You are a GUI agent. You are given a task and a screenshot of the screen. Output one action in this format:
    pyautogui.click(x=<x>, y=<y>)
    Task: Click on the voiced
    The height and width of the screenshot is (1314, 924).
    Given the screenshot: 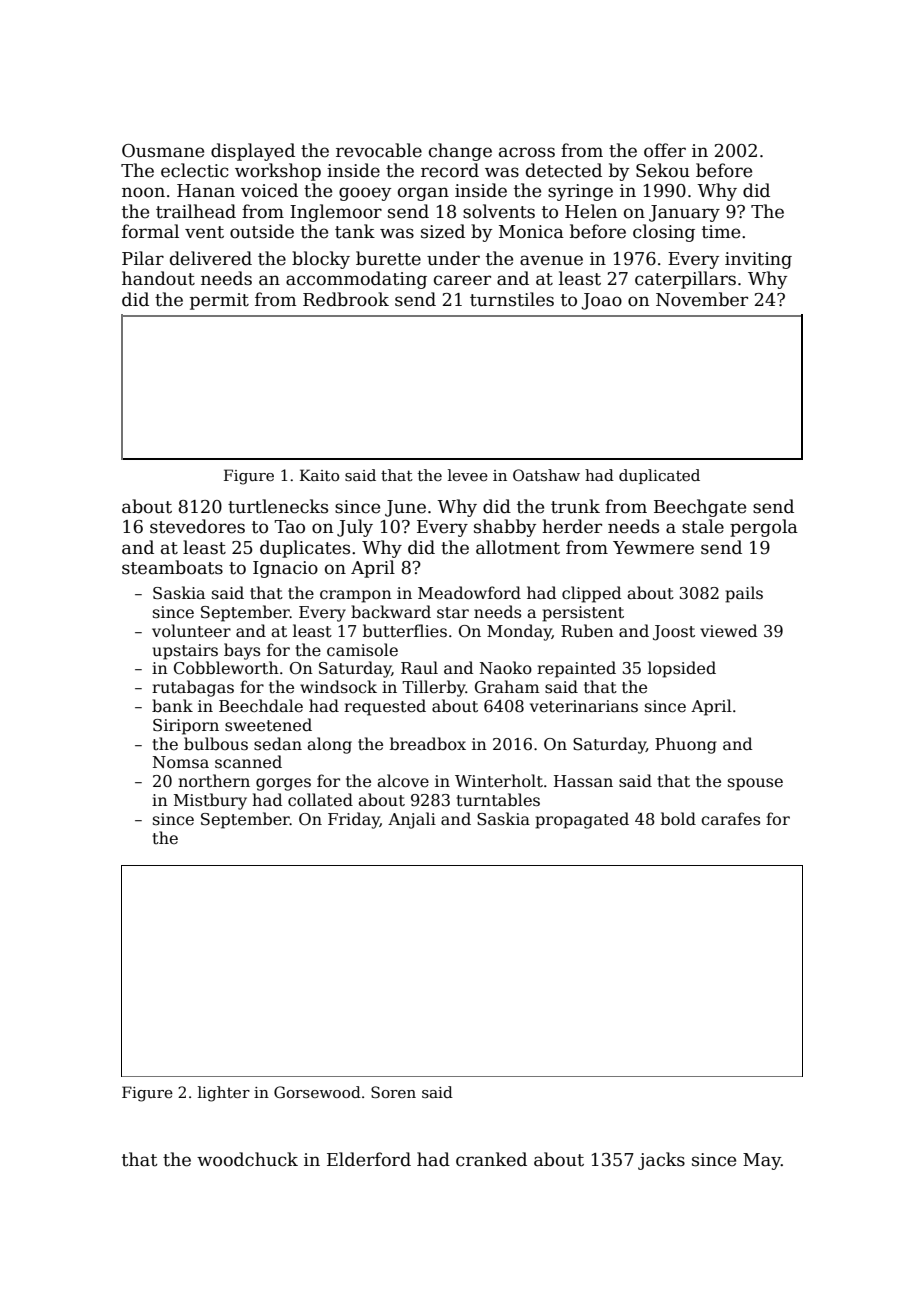 What is the action you would take?
    pyautogui.click(x=269, y=190)
